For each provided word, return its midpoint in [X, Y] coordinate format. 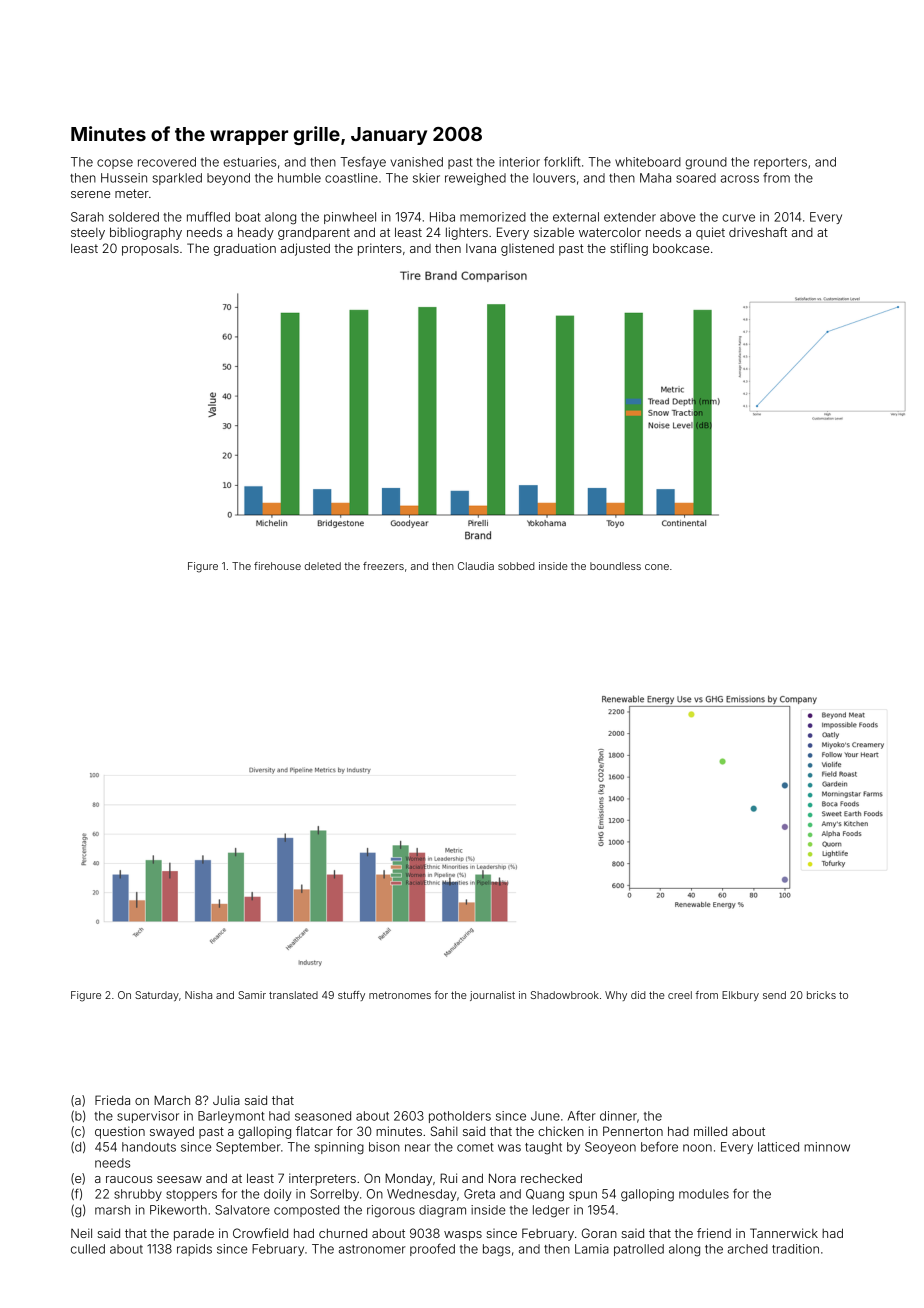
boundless [615, 566]
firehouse [277, 566]
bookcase [681, 248]
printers [380, 249]
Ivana [481, 248]
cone [657, 567]
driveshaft [758, 232]
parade [194, 1234]
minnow [827, 1147]
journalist [492, 996]
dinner [618, 1116]
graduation [245, 250]
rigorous [391, 1211]
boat [248, 217]
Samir [252, 995]
